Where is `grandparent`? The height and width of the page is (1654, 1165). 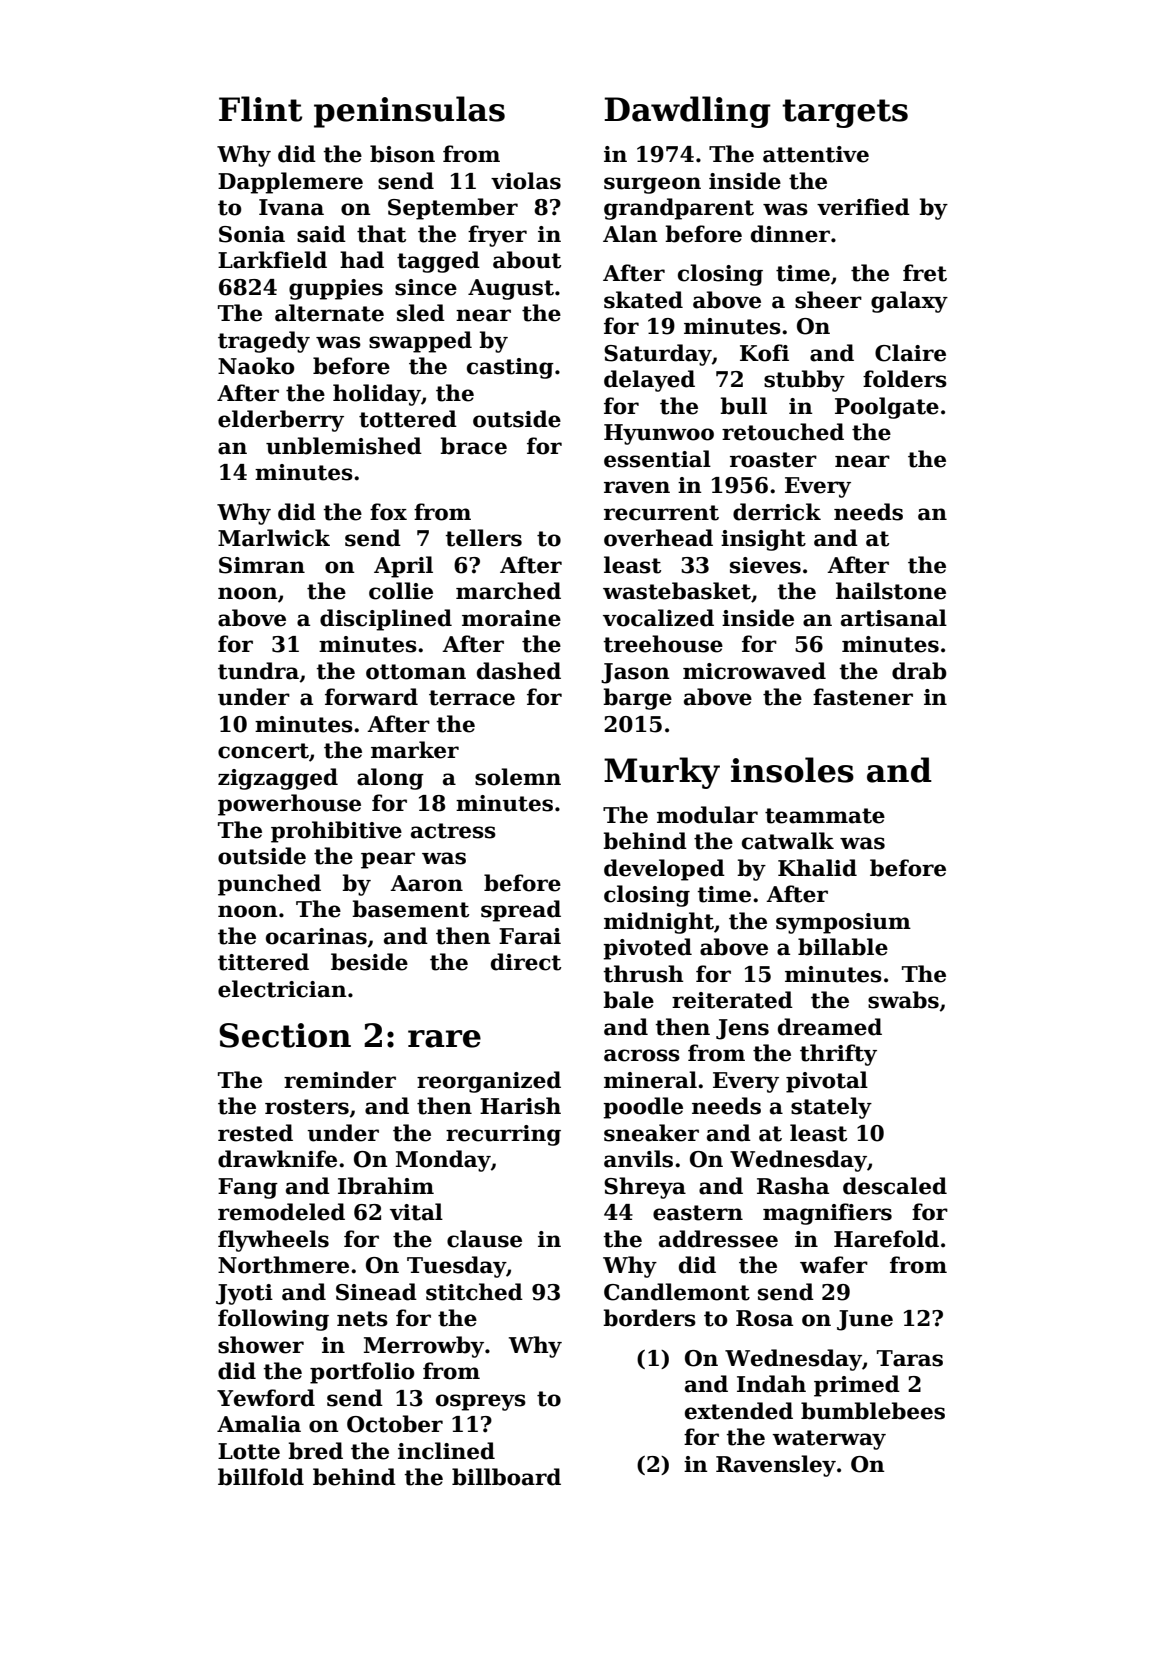
grandparent is located at coordinates (679, 209).
